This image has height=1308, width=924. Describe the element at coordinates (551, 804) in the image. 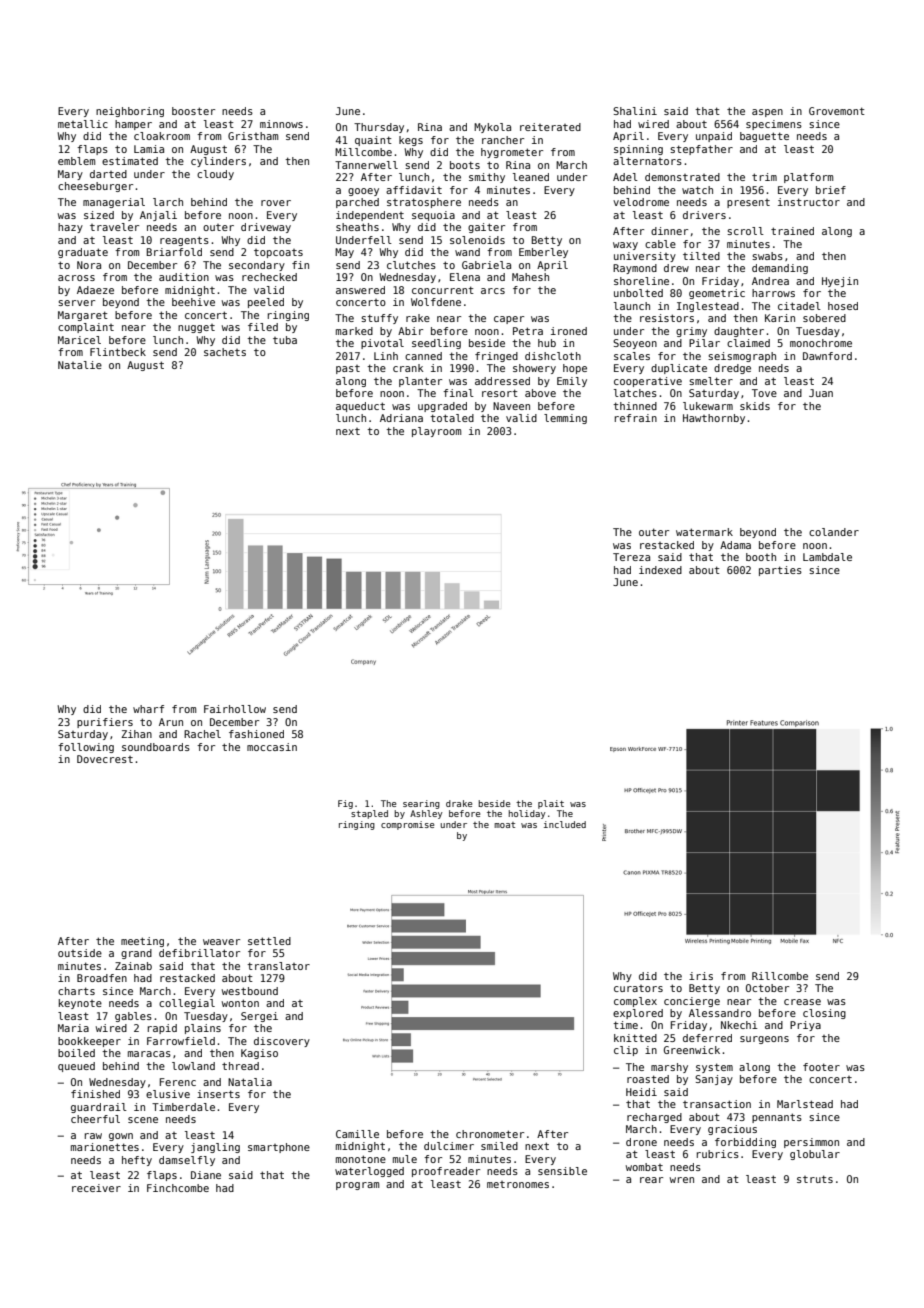

I see `plait` at that location.
